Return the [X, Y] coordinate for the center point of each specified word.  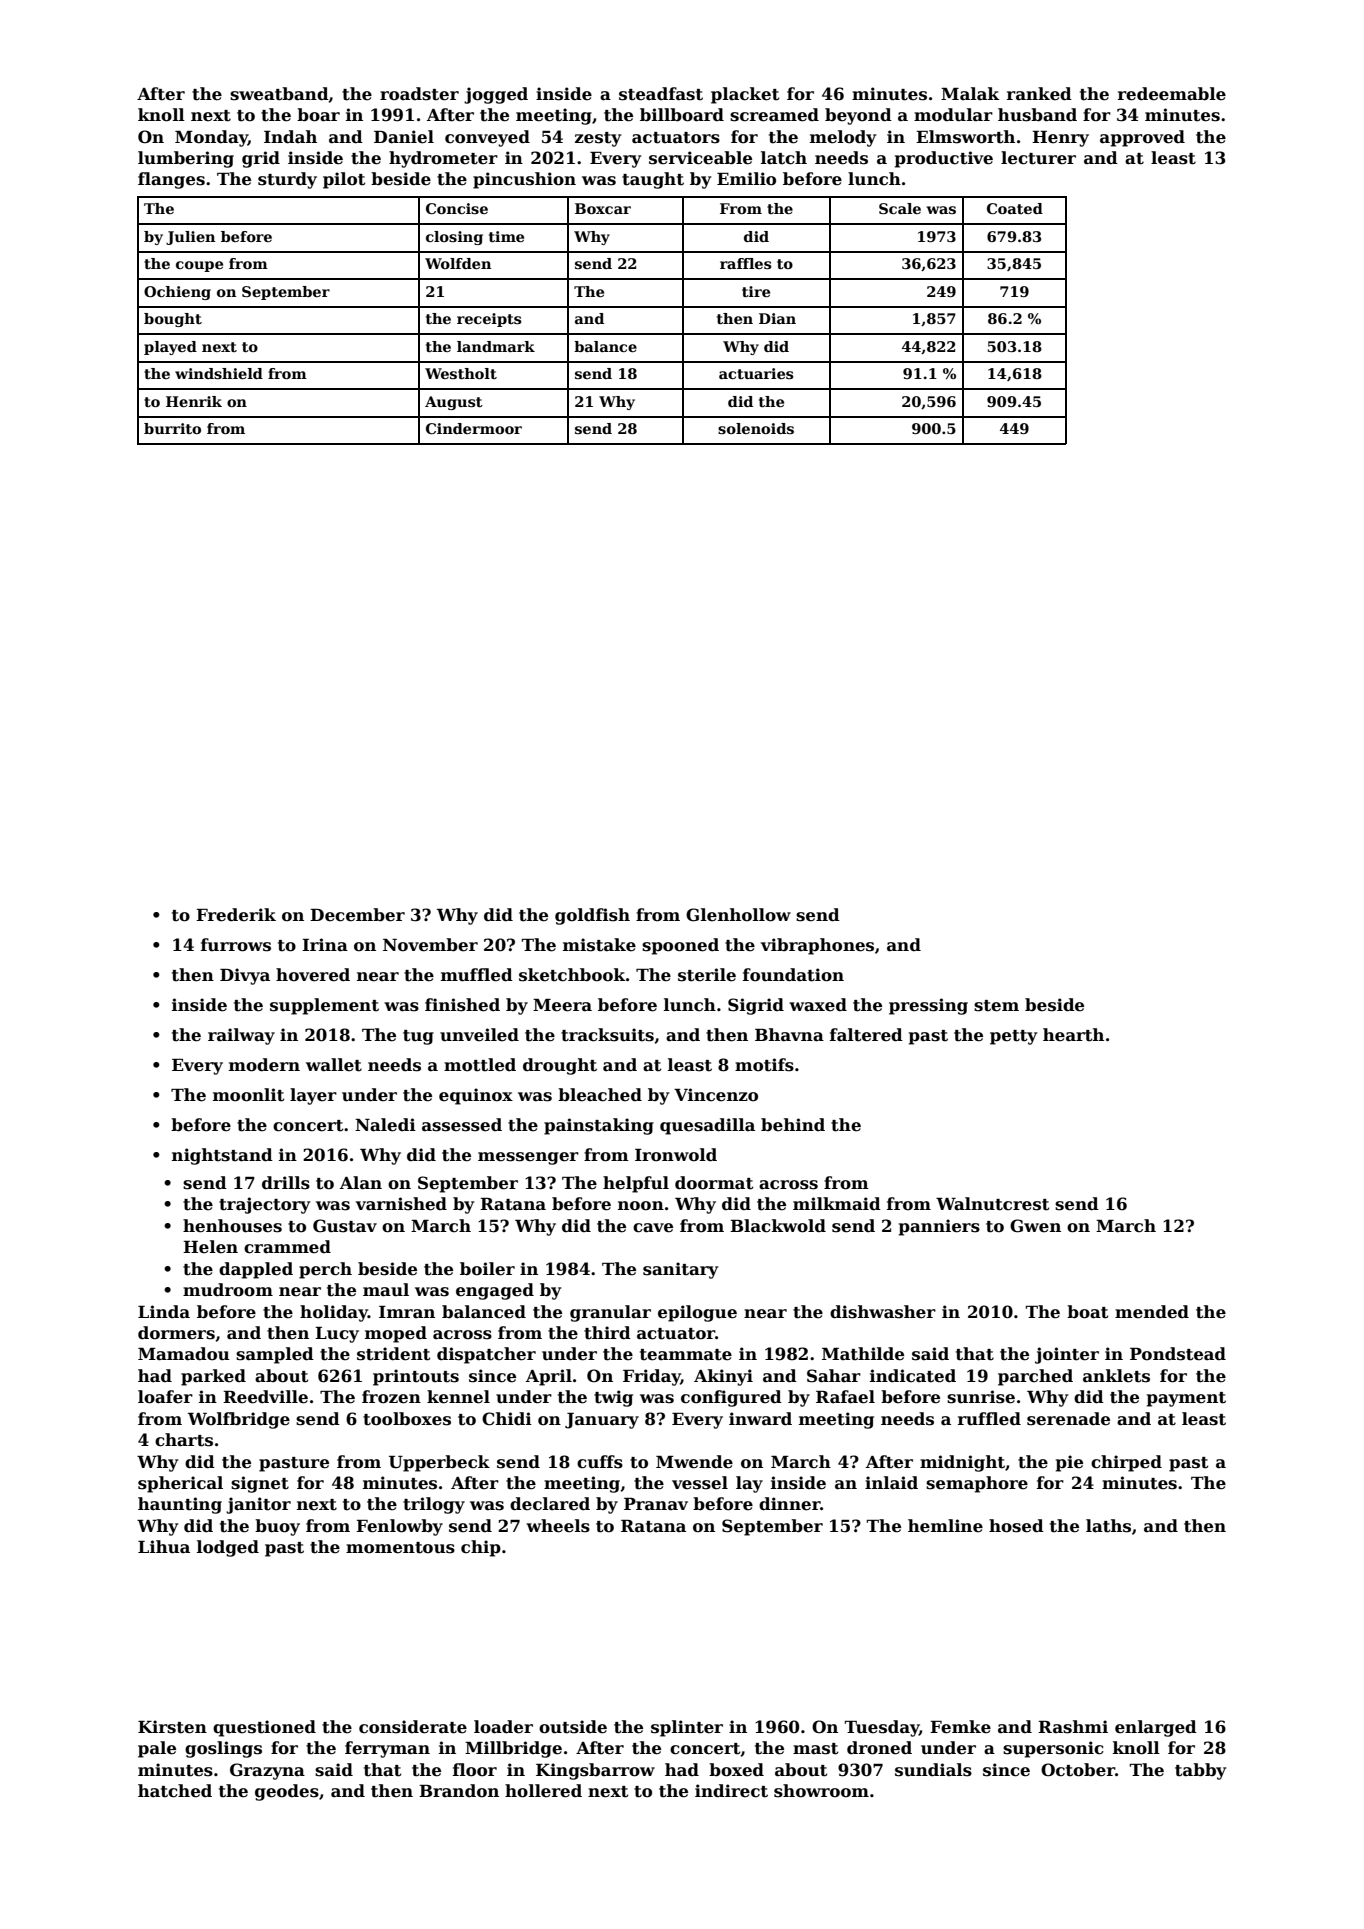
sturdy [287, 180]
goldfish [592, 916]
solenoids [756, 428]
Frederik [236, 915]
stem [996, 1006]
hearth [1073, 1035]
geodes [287, 1792]
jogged [496, 95]
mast [815, 1749]
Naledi [385, 1125]
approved [1142, 138]
